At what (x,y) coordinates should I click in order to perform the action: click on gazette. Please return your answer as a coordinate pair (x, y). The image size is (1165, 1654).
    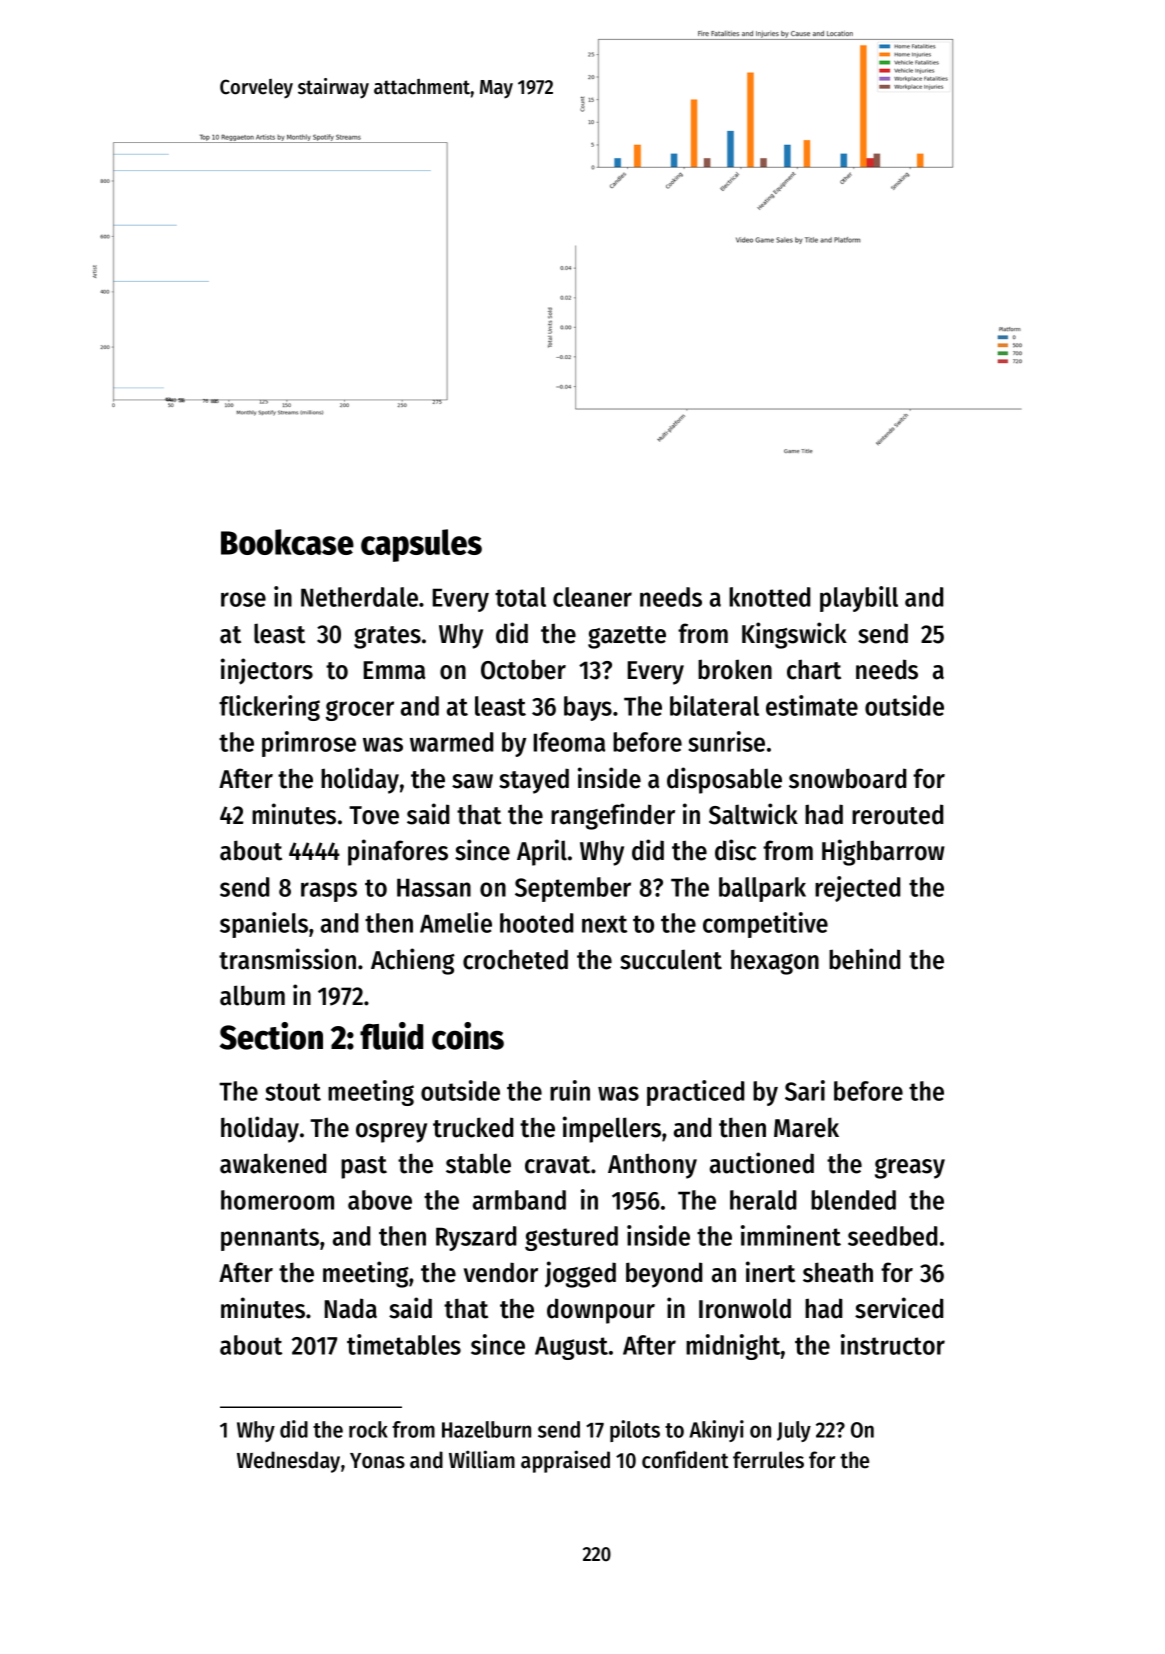
    Looking at the image, I should click on (627, 637).
